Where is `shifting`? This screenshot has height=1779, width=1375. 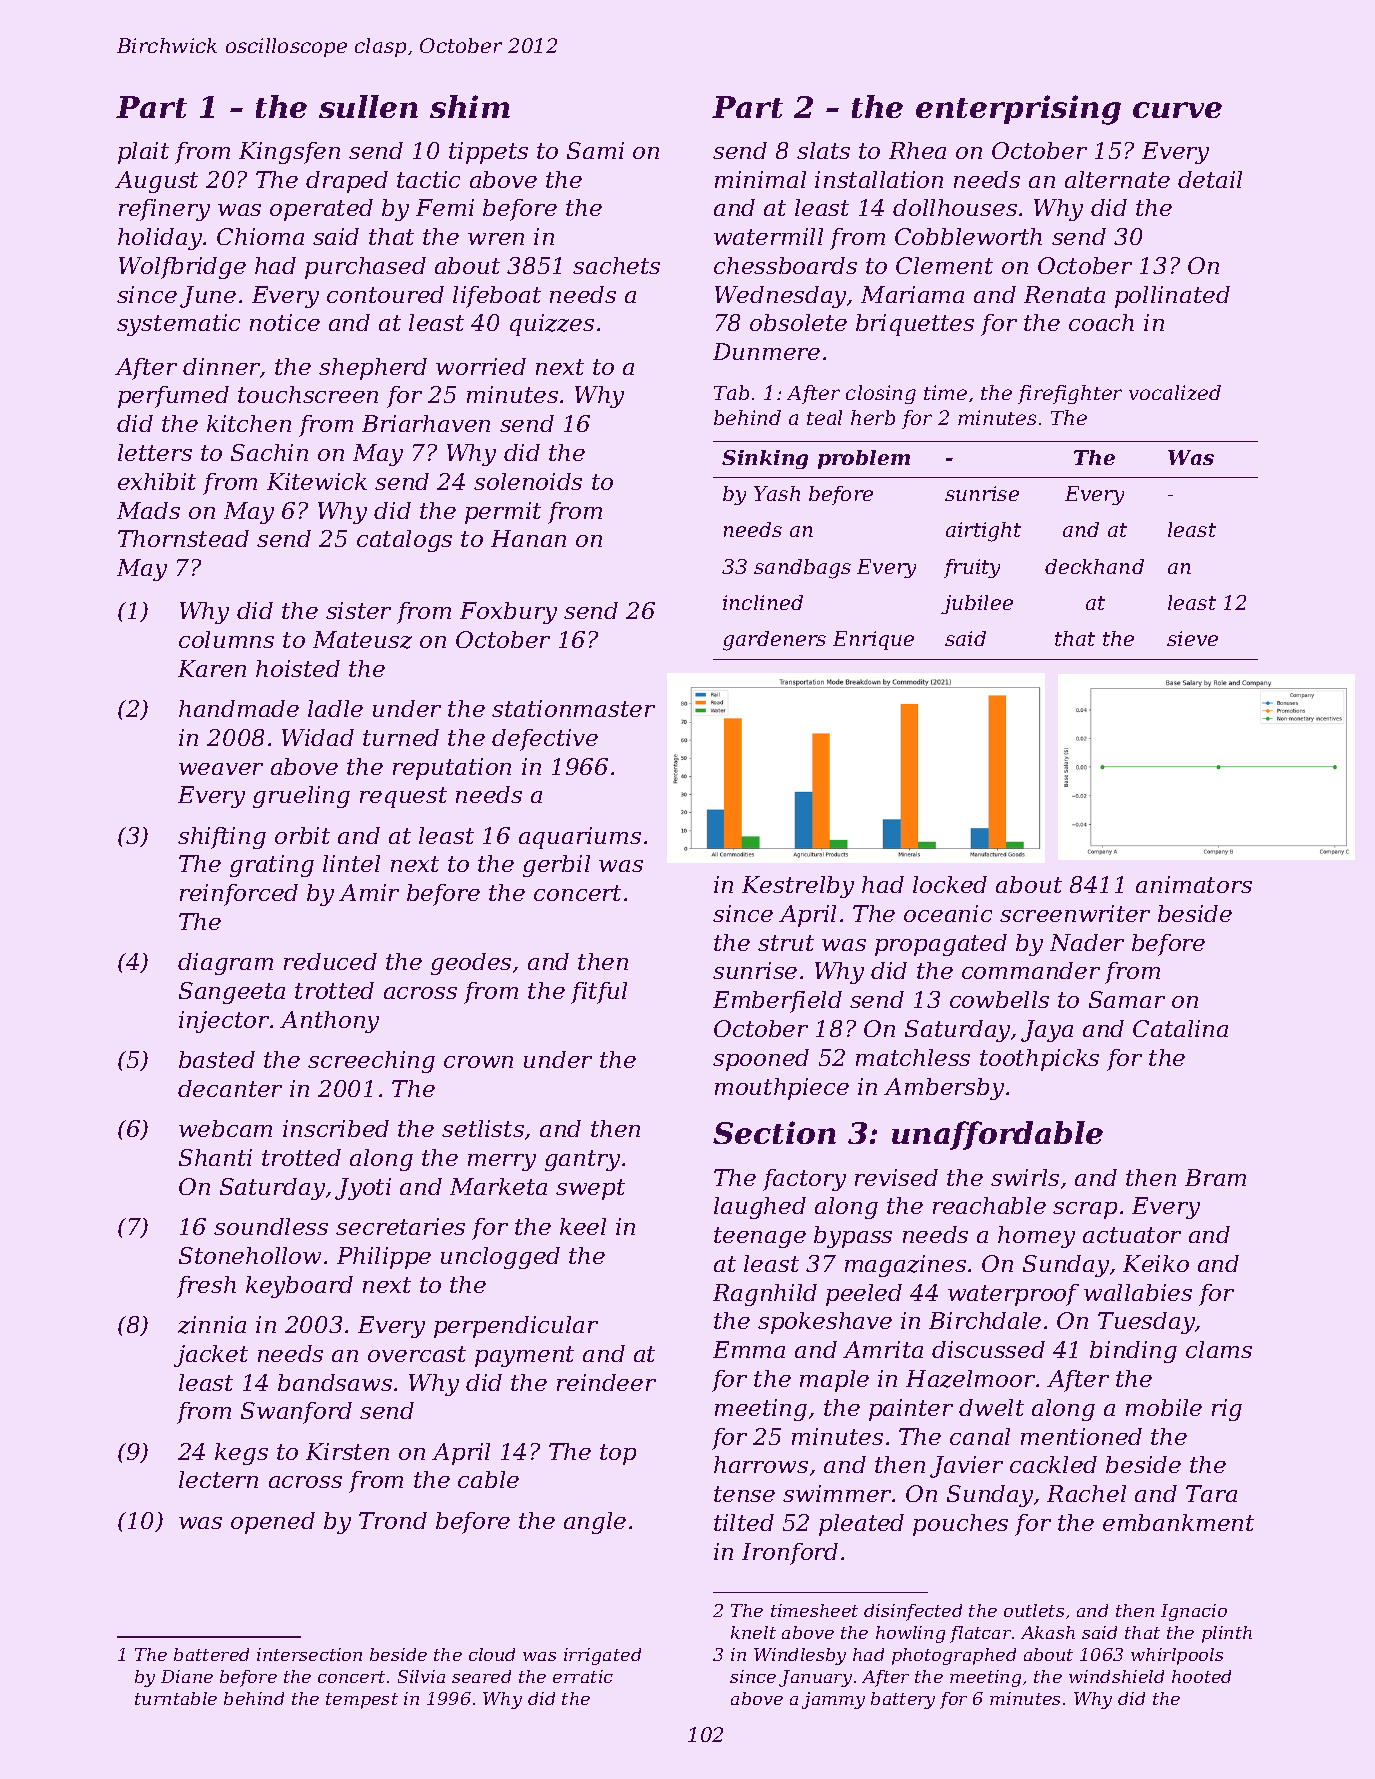 shifting is located at coordinates (222, 838).
